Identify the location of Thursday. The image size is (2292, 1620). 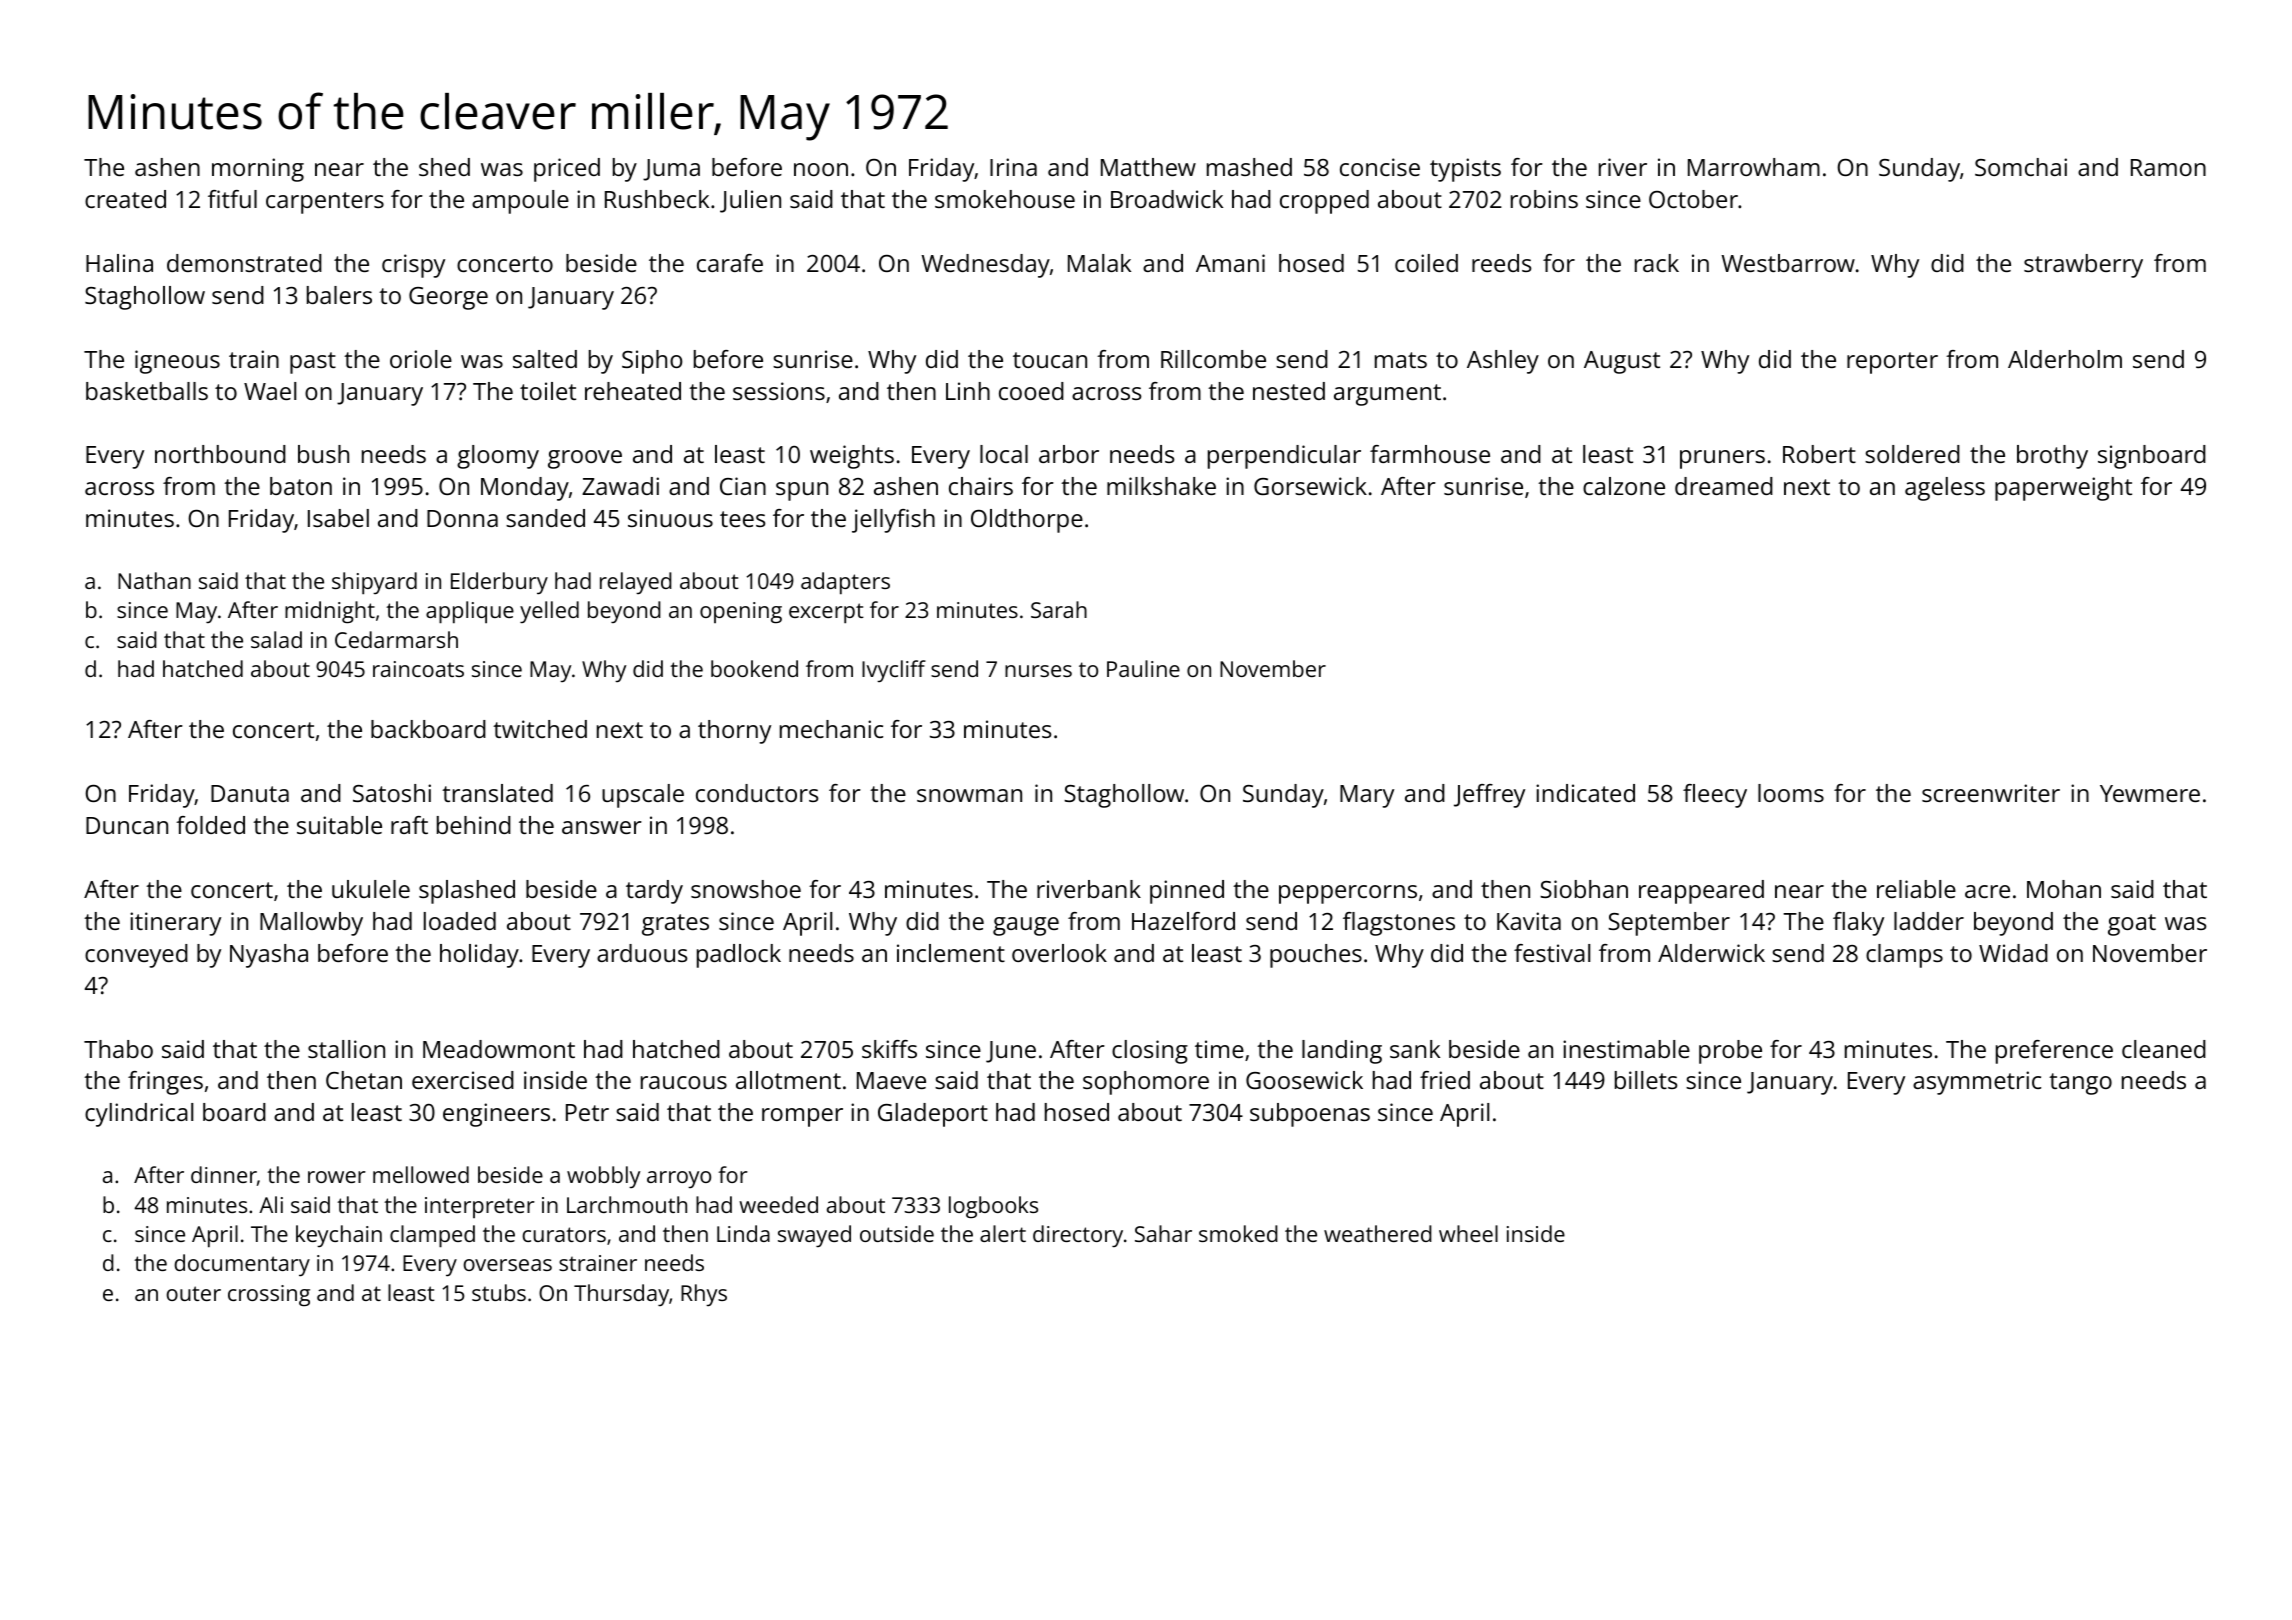
(621, 1295).
